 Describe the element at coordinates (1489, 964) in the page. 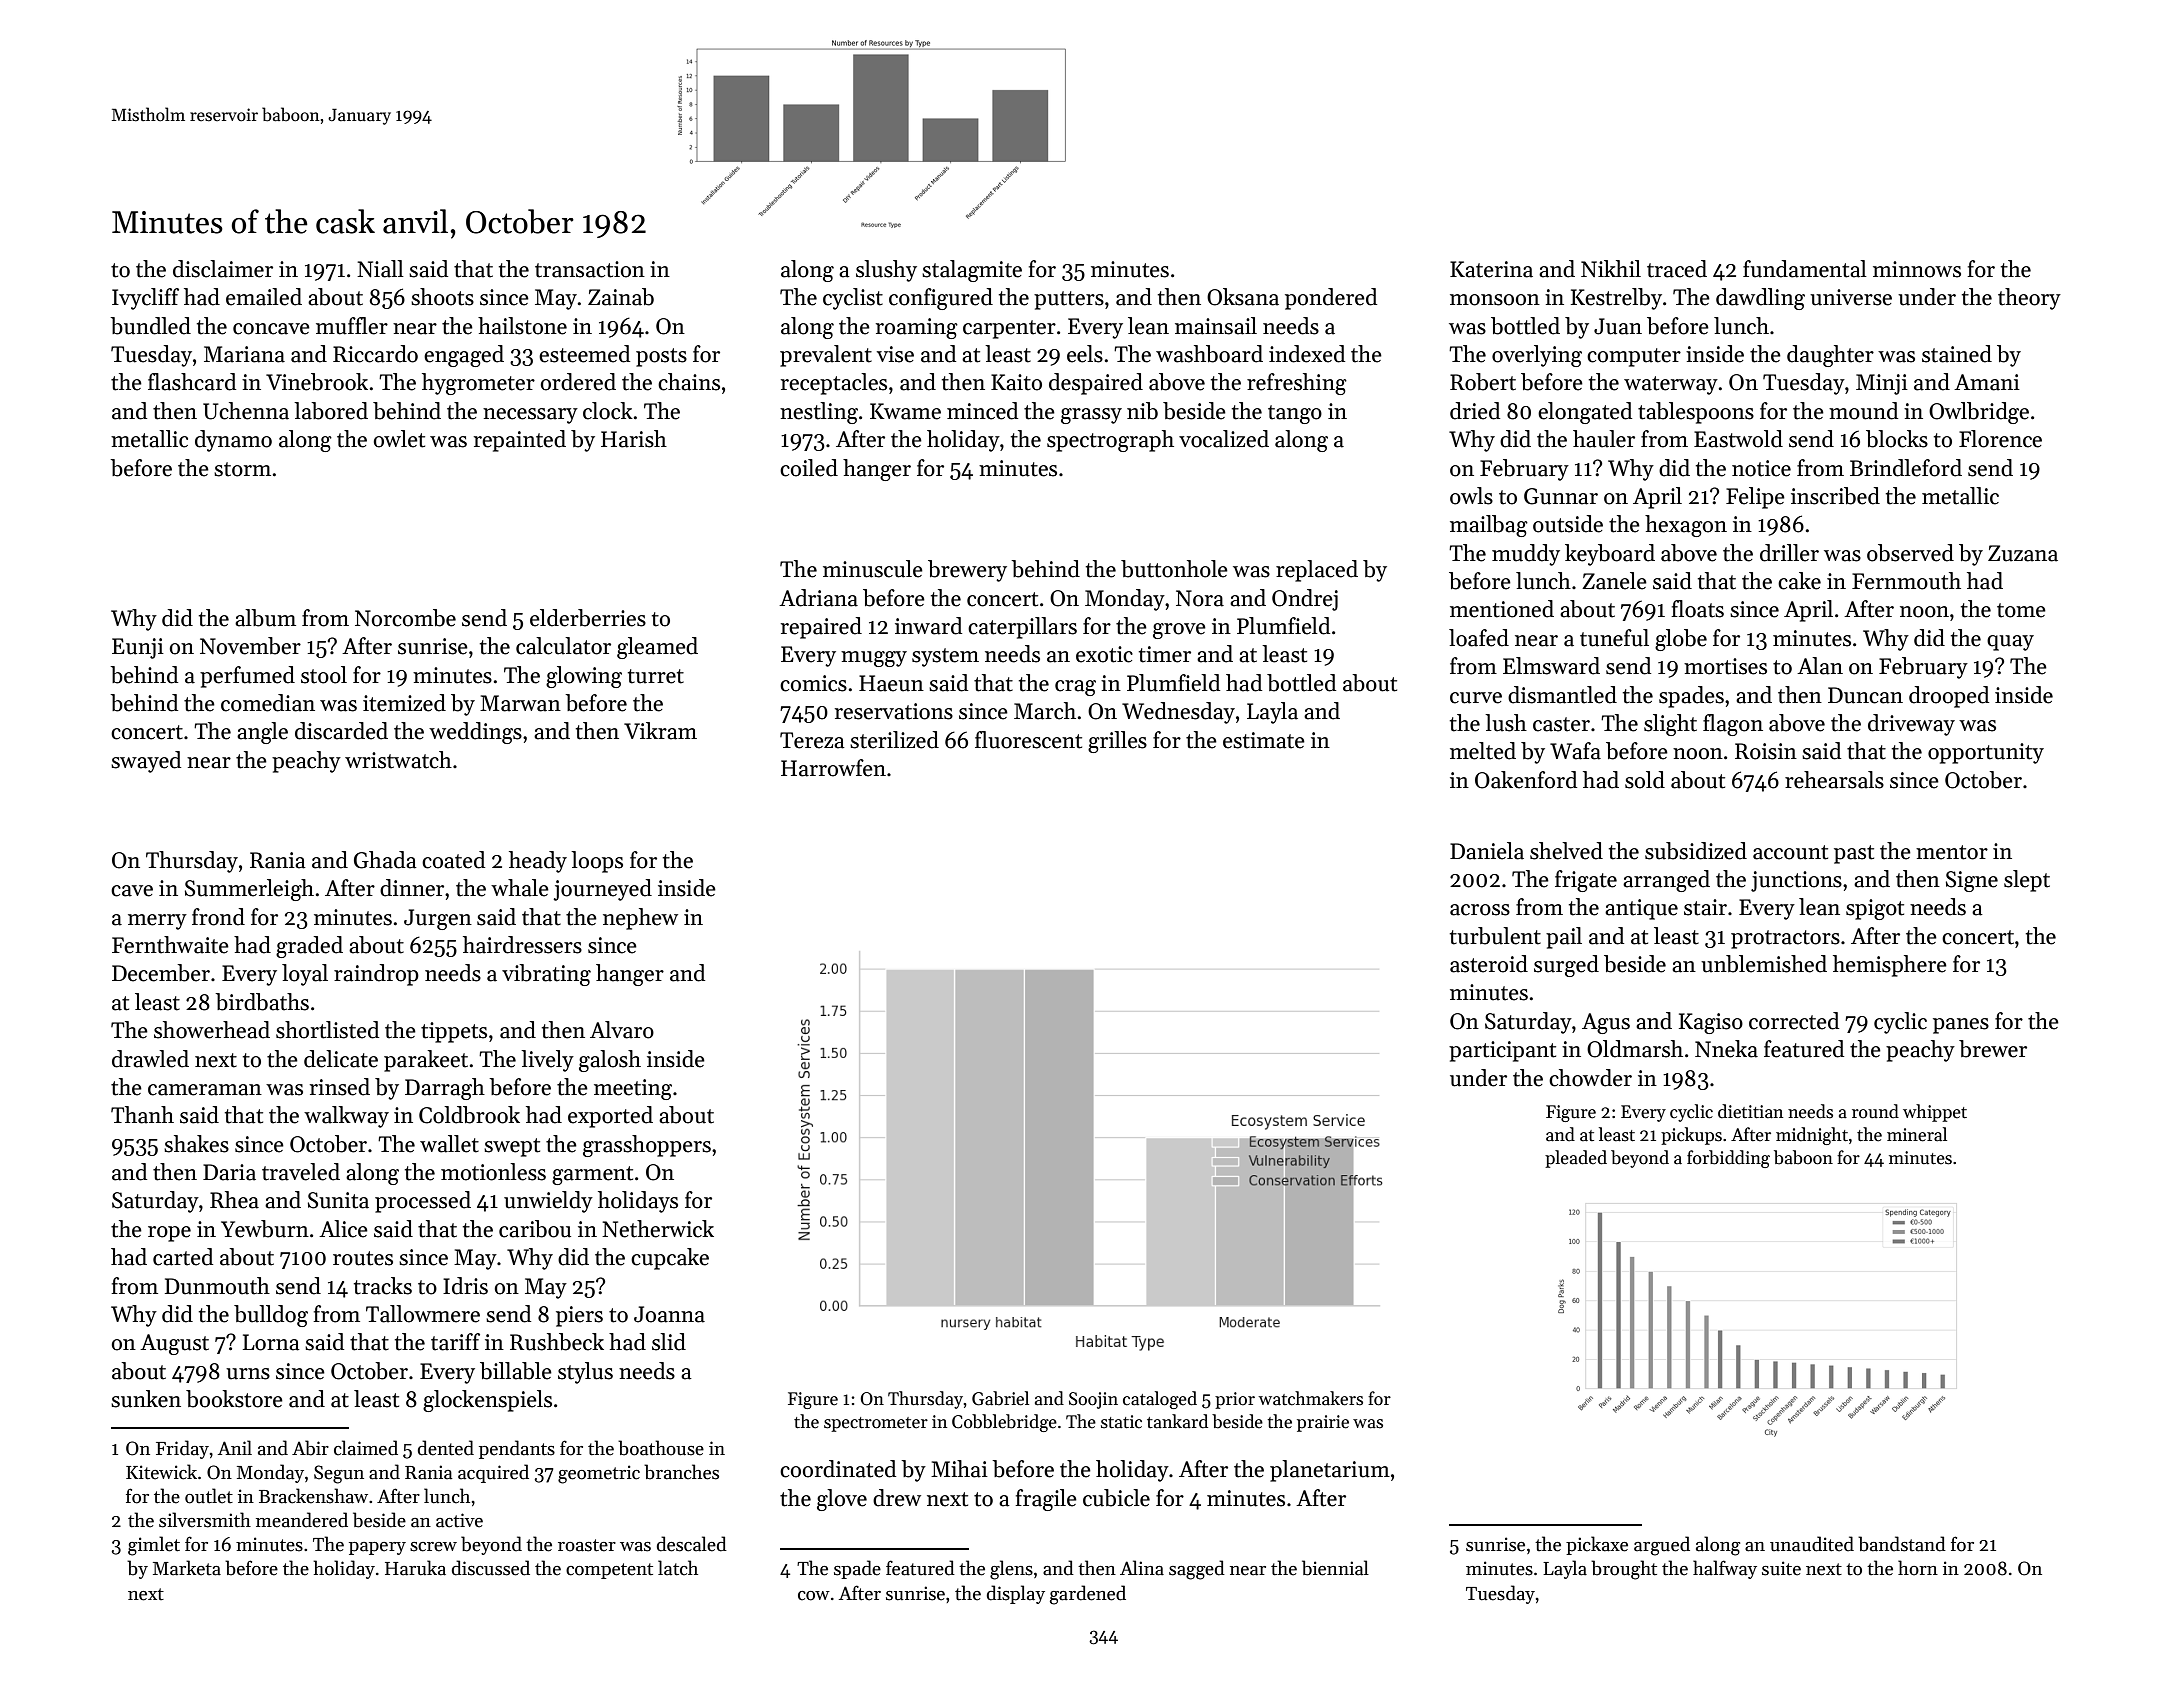

I see `asteroid` at that location.
